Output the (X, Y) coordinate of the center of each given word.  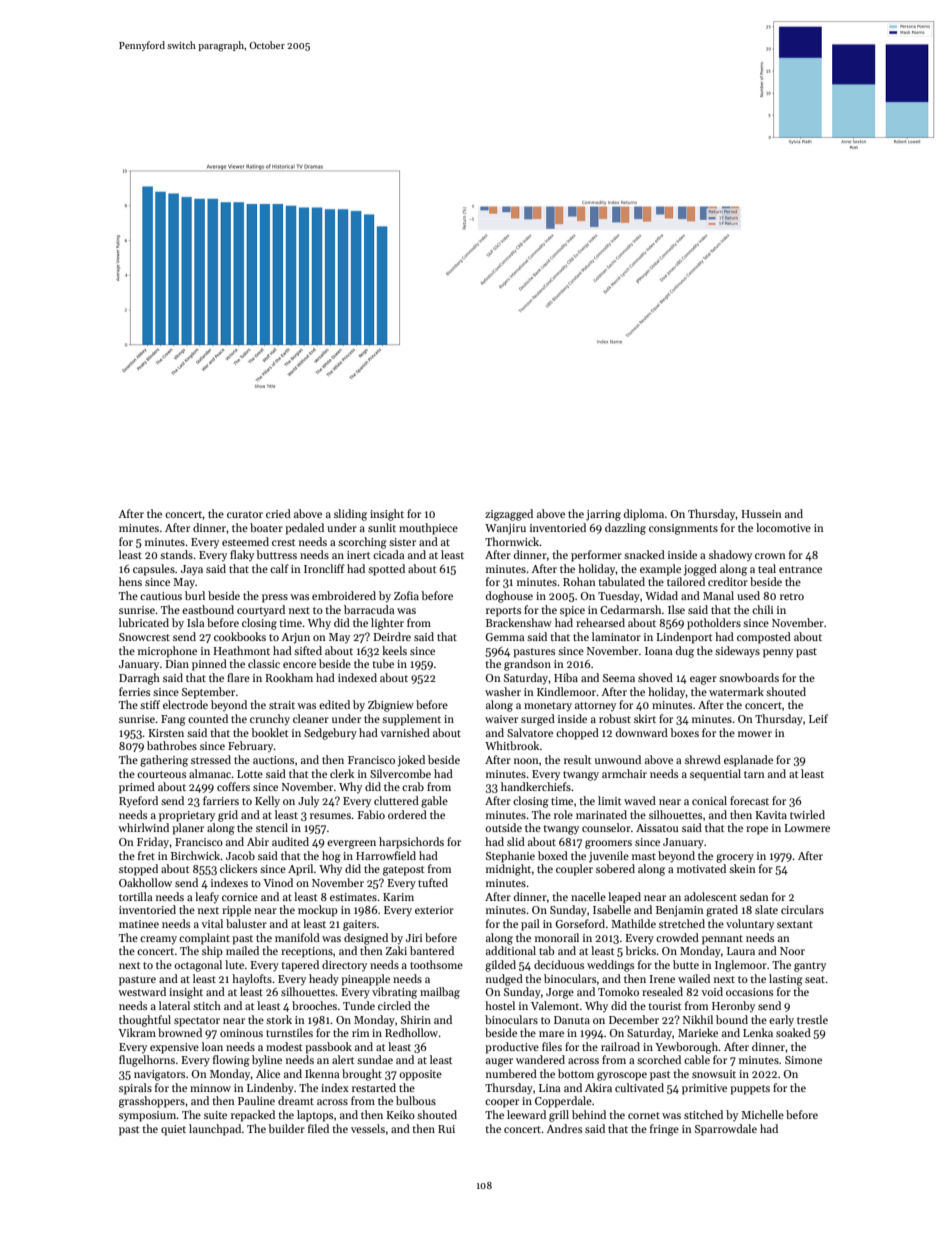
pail (530, 925)
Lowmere (807, 828)
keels (394, 650)
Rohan (579, 581)
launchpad (215, 1130)
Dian (177, 664)
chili (762, 609)
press (275, 598)
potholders (714, 624)
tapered (300, 966)
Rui (446, 1129)
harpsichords (411, 843)
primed (137, 788)
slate (766, 909)
